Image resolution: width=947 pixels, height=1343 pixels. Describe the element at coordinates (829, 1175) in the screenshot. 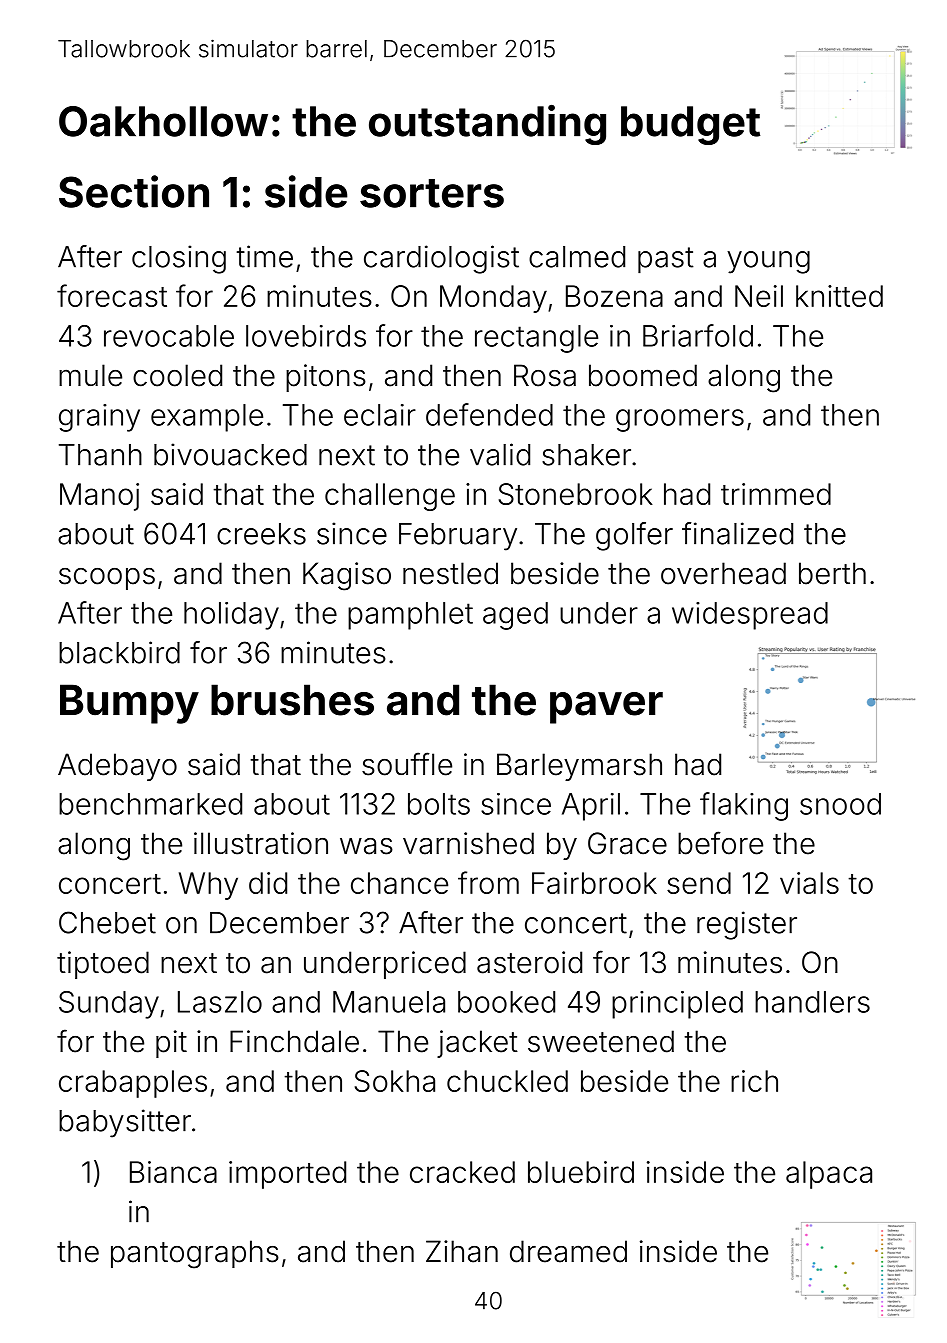

I see `alpaca` at that location.
